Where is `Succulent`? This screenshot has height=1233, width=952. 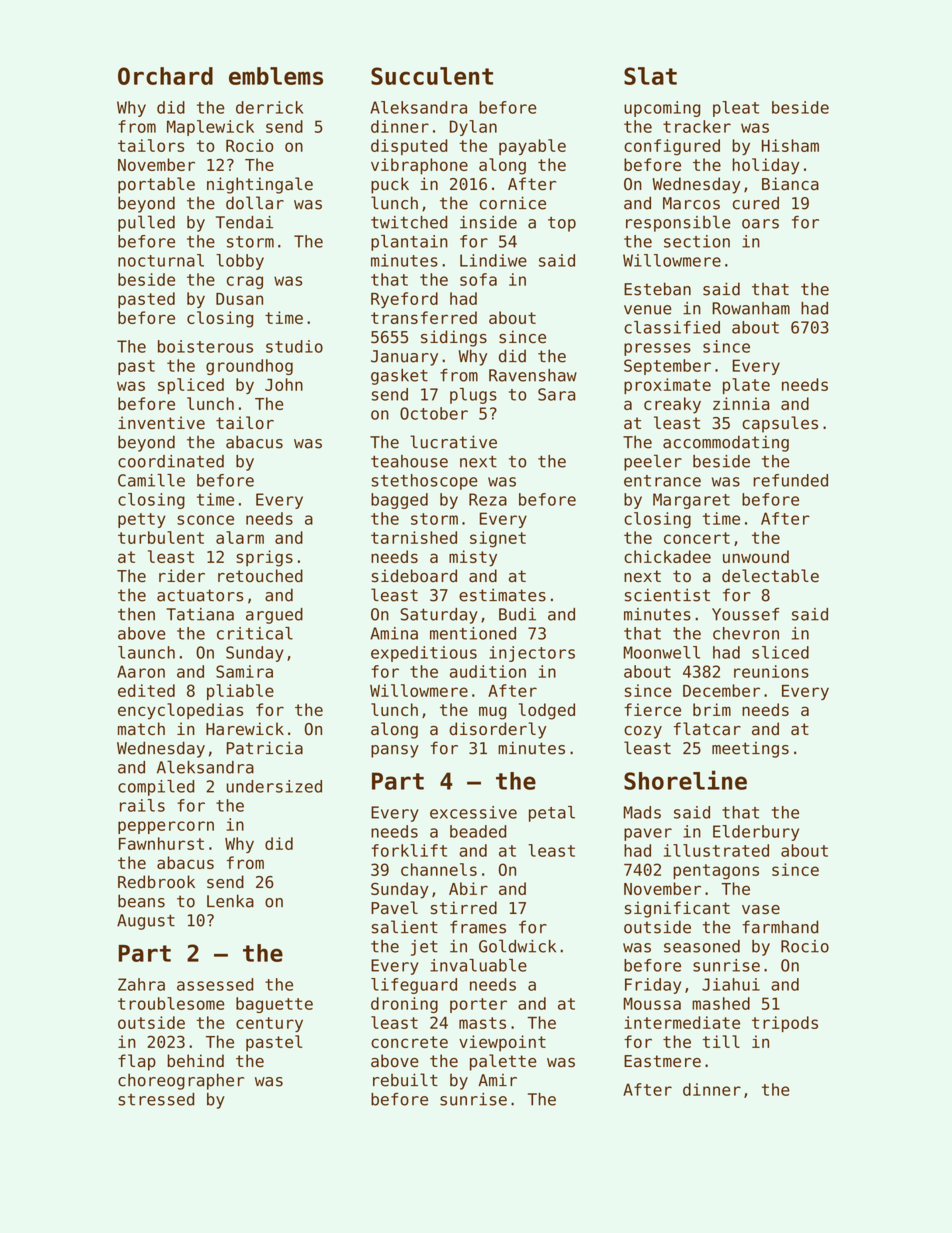 Succulent is located at coordinates (432, 76).
